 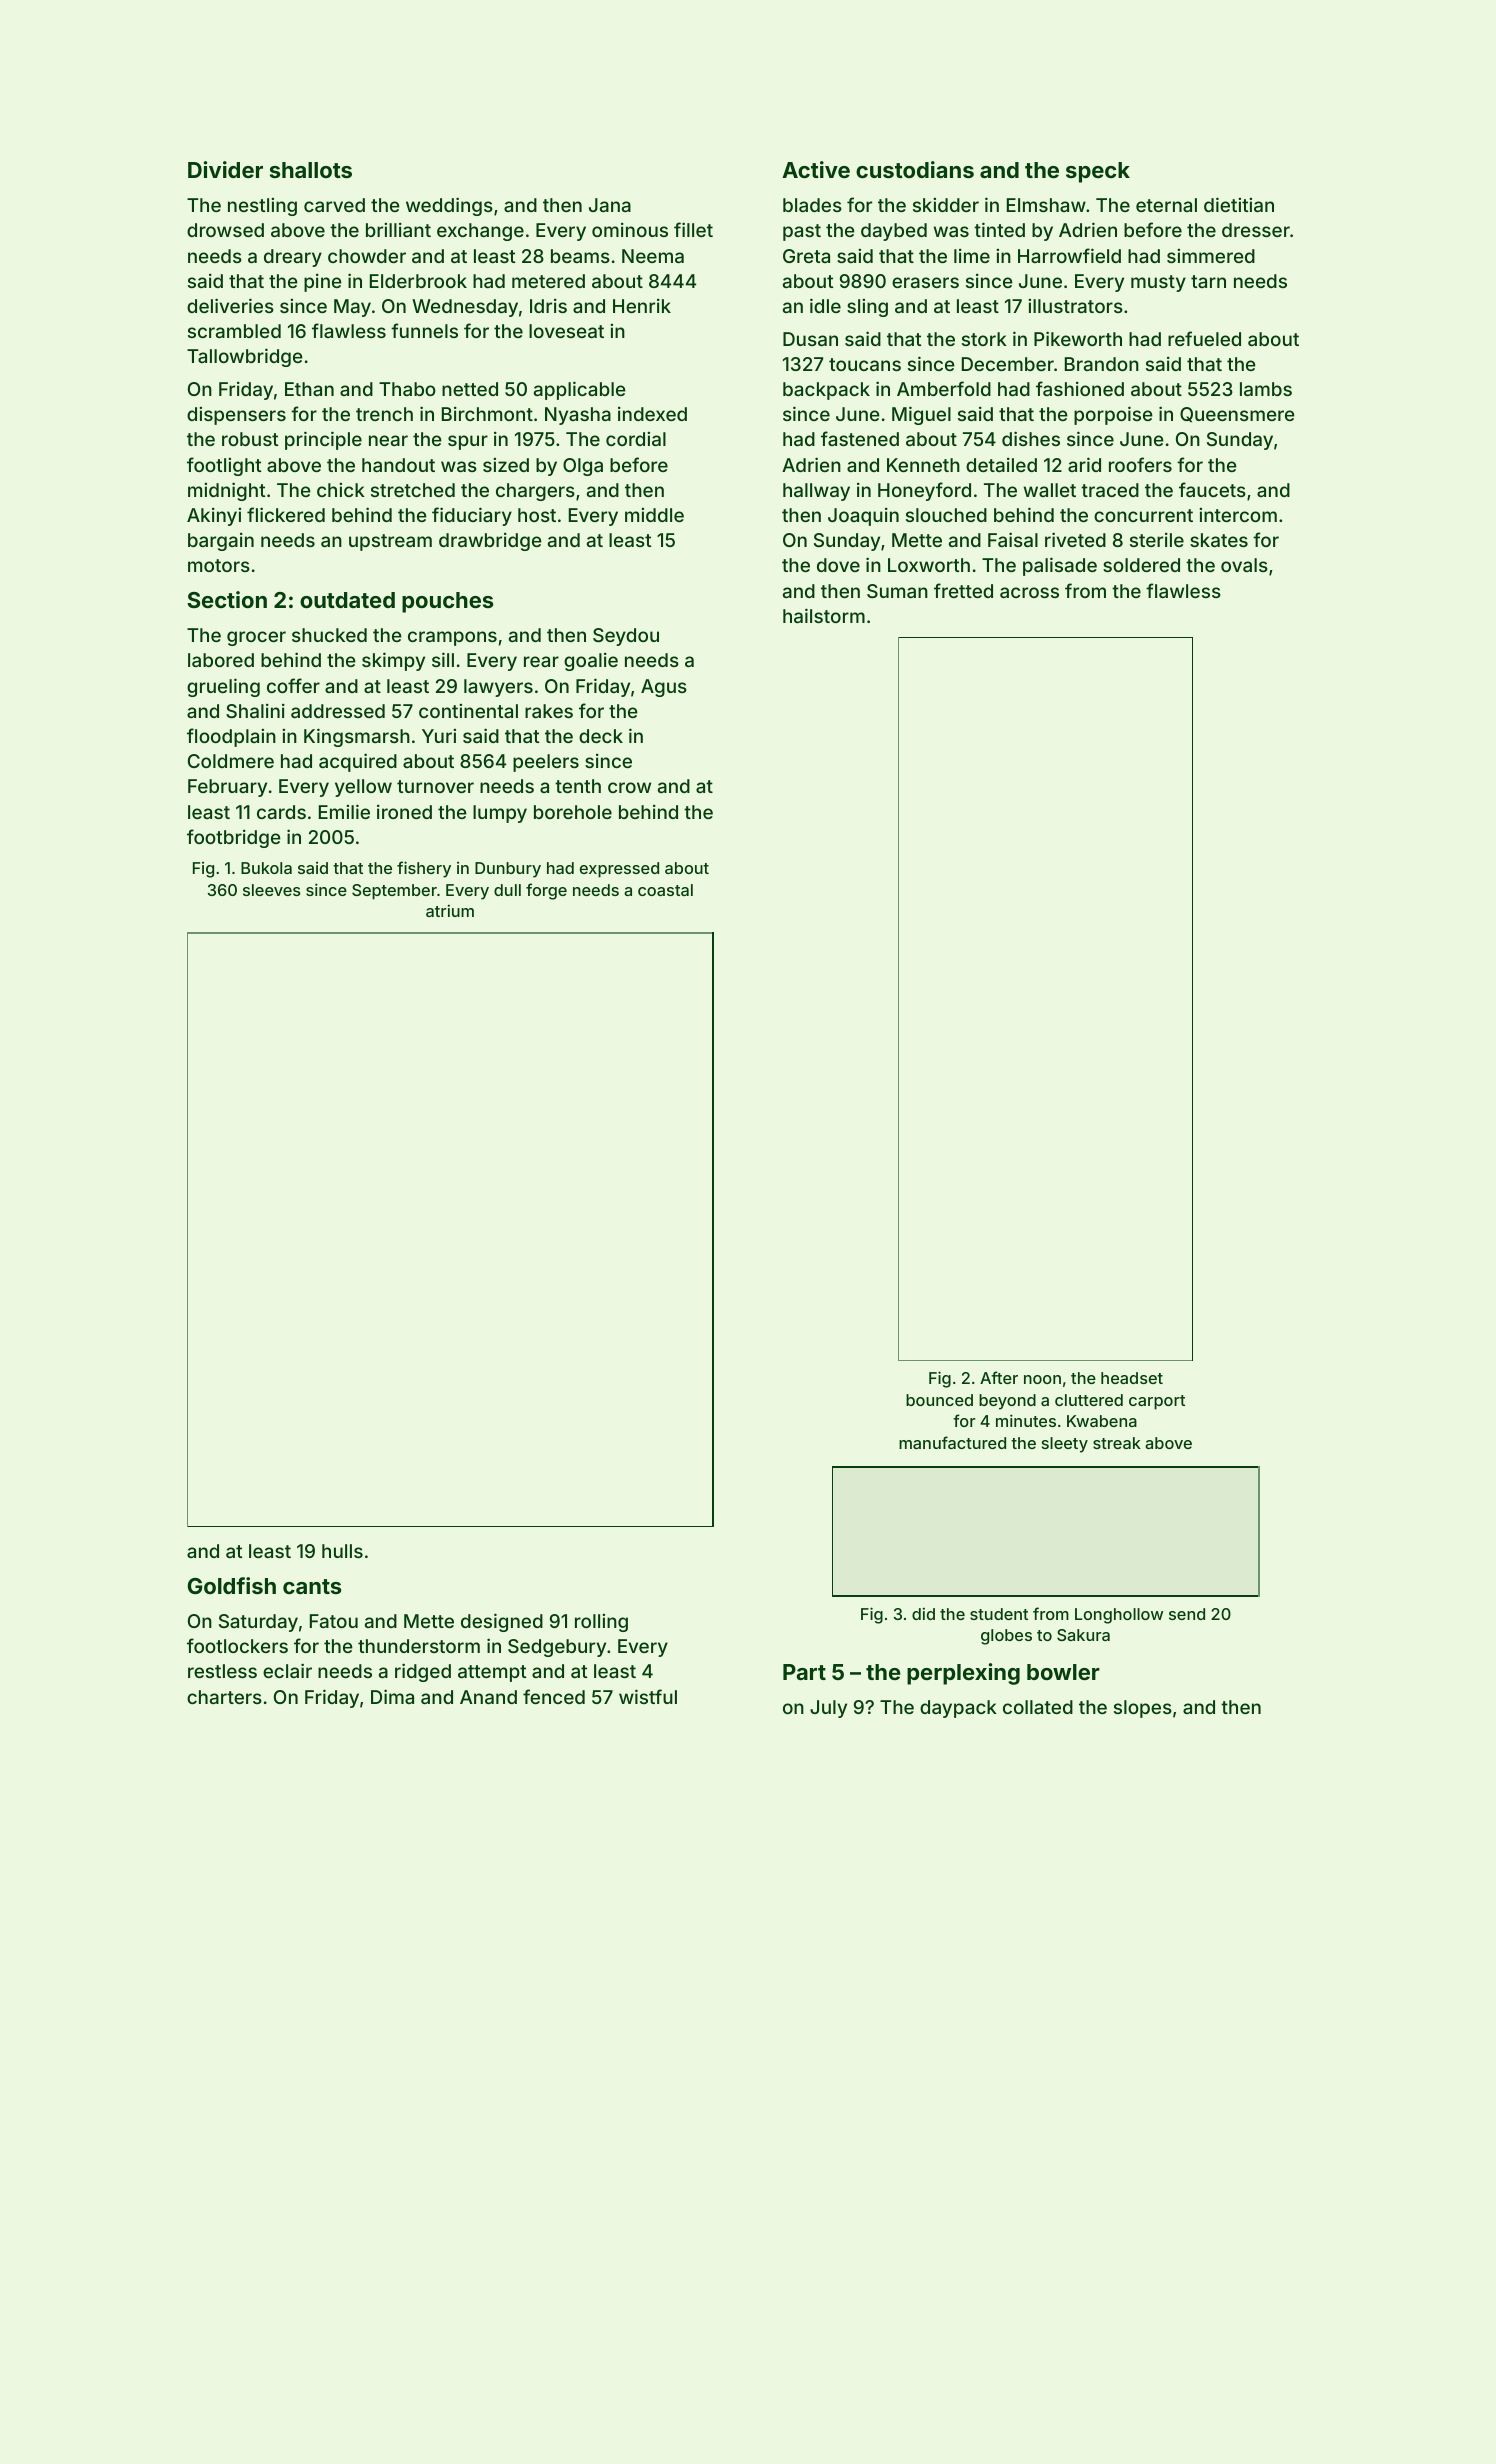 I want to click on Henrik, so click(x=642, y=306).
